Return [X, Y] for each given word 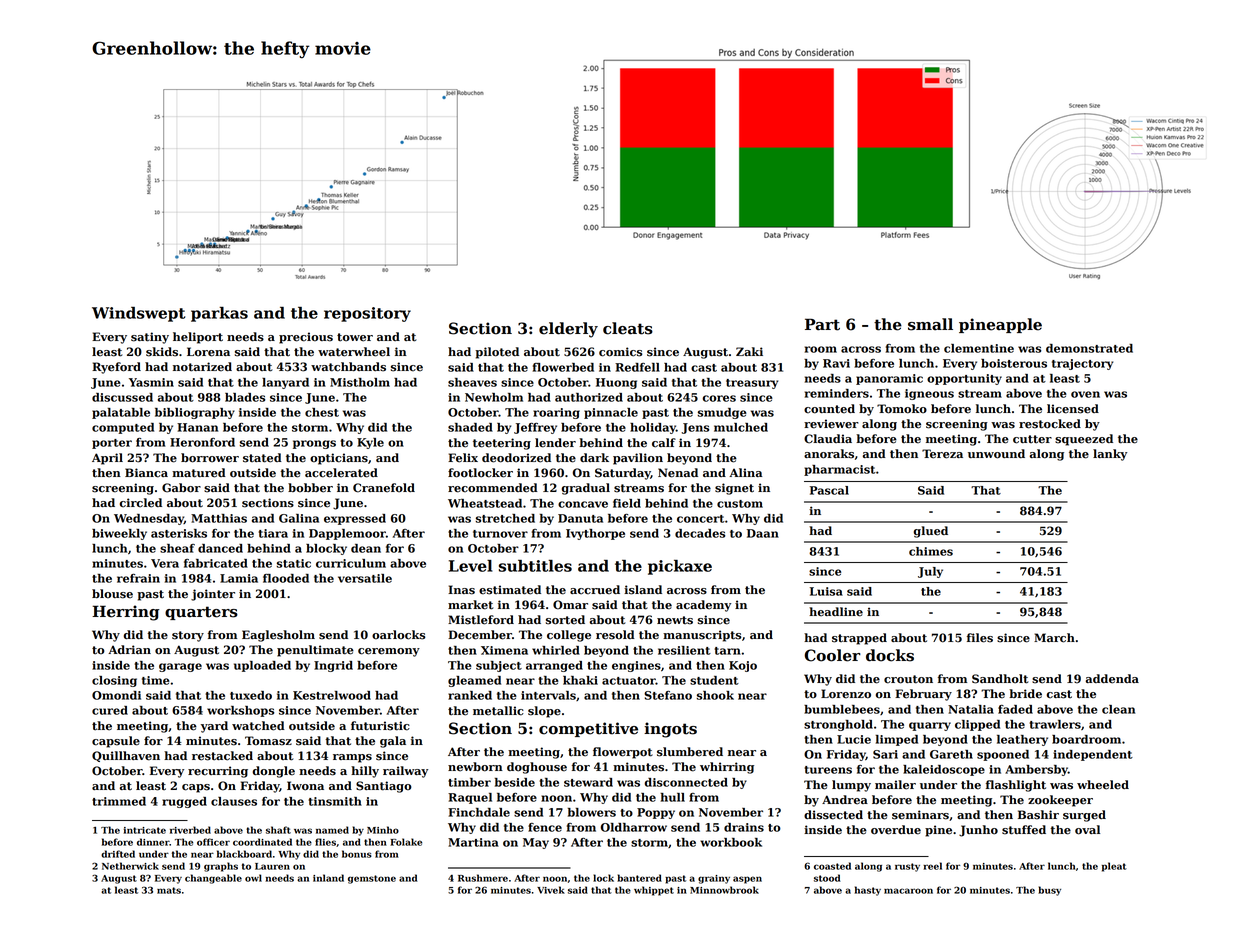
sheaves [472, 382]
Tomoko [902, 409]
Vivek [551, 890]
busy [1049, 891]
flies [325, 842]
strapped [859, 639]
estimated [510, 590]
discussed [122, 397]
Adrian [129, 649]
